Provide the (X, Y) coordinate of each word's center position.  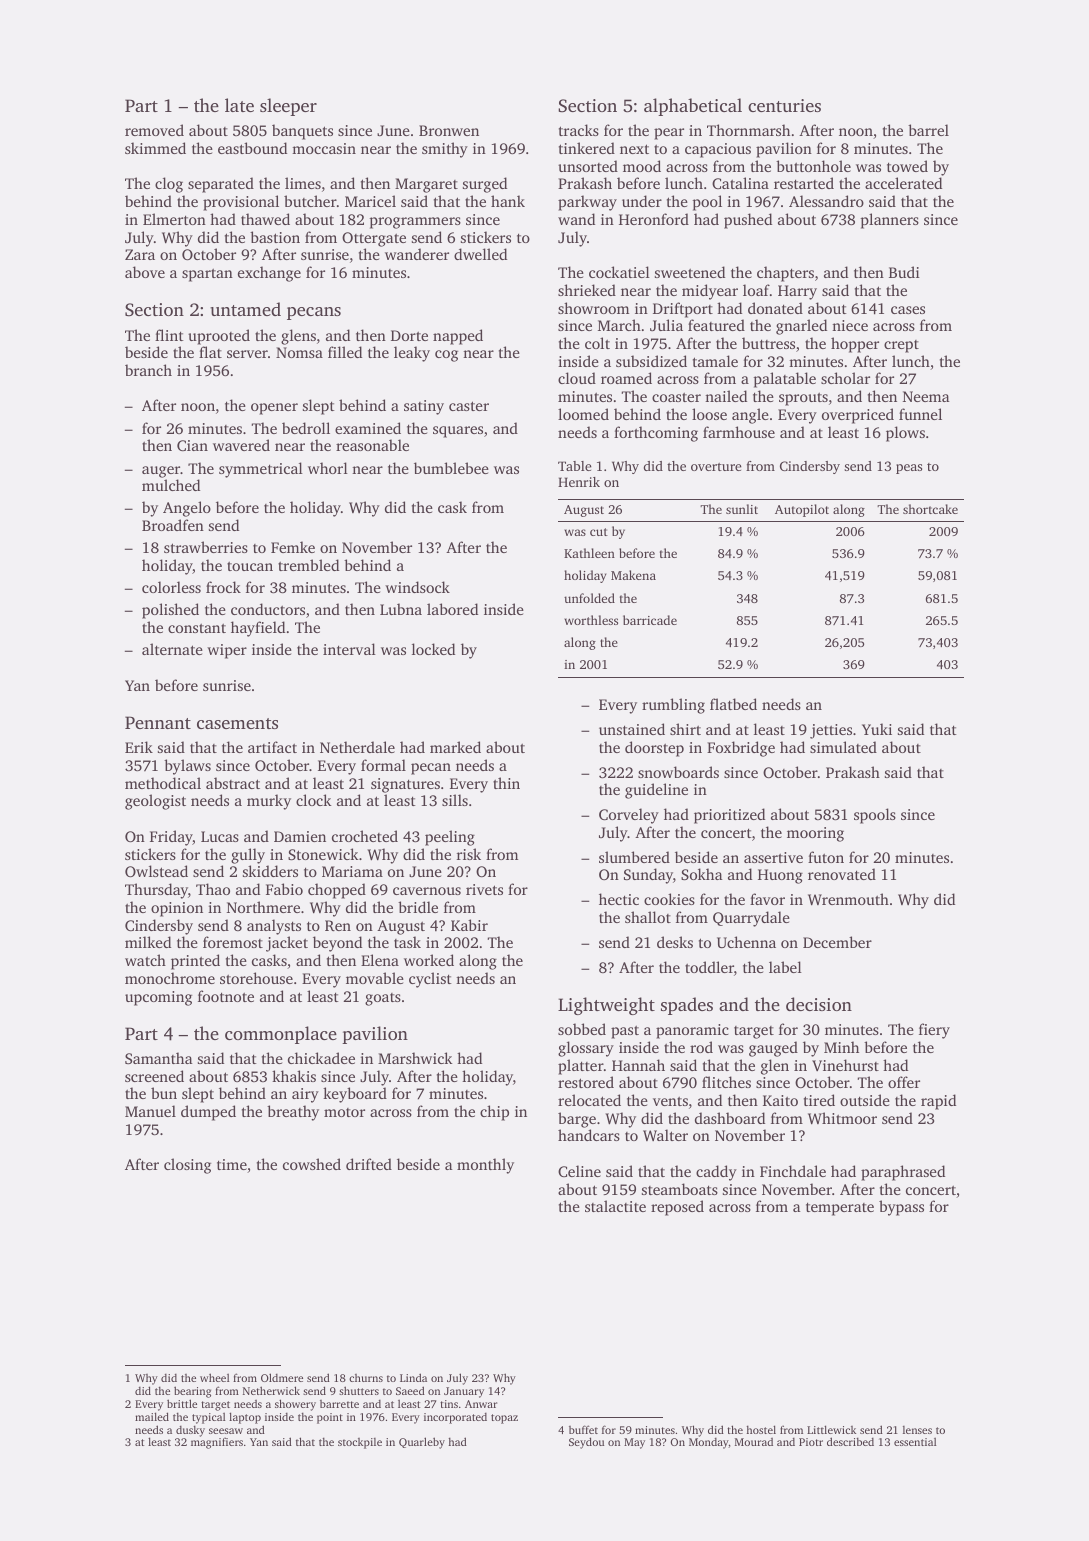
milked (148, 942)
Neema (926, 396)
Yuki (877, 729)
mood (642, 166)
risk (469, 854)
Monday (709, 1443)
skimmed (155, 148)
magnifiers (217, 1443)
